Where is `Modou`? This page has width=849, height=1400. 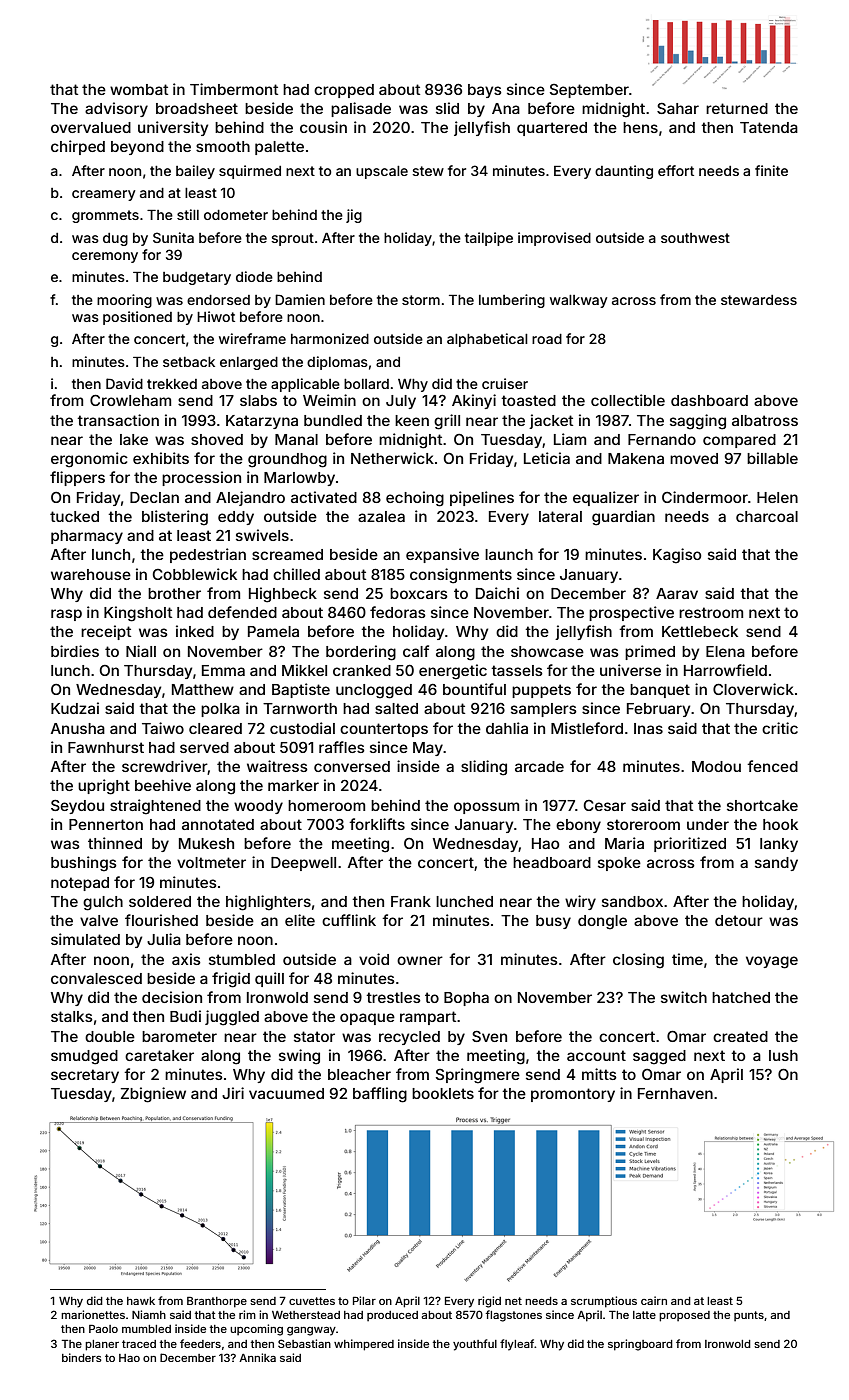 Modou is located at coordinates (716, 766).
